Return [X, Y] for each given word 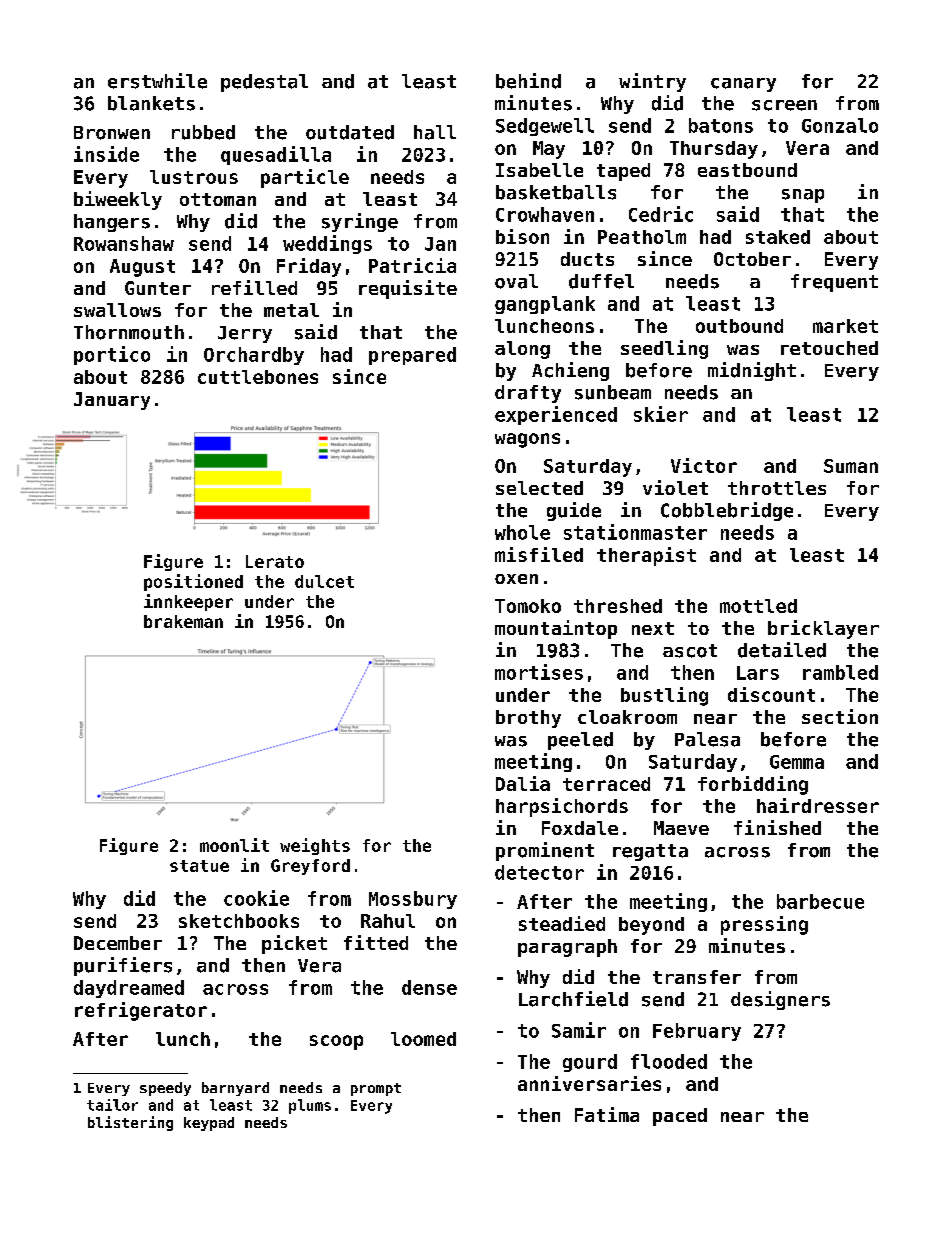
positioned [193, 582]
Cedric [661, 214]
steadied [562, 923]
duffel [601, 281]
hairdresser [818, 805]
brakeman [183, 621]
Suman [851, 466]
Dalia [523, 783]
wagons [527, 440]
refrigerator [141, 1011]
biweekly [118, 200]
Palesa [707, 739]
